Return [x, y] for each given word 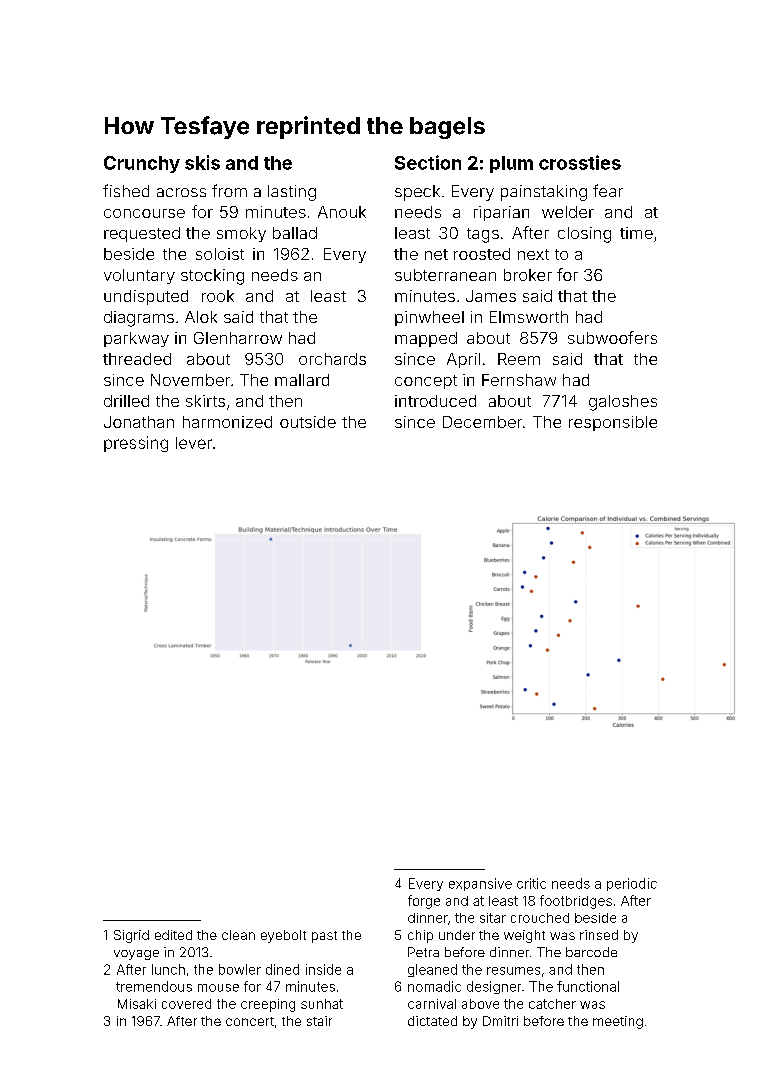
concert [250, 1021]
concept [426, 382]
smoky [241, 234]
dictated [432, 1021]
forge [424, 902]
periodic [632, 884]
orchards [332, 359]
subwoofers [612, 337]
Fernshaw [519, 380]
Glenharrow [238, 338]
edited [173, 935]
